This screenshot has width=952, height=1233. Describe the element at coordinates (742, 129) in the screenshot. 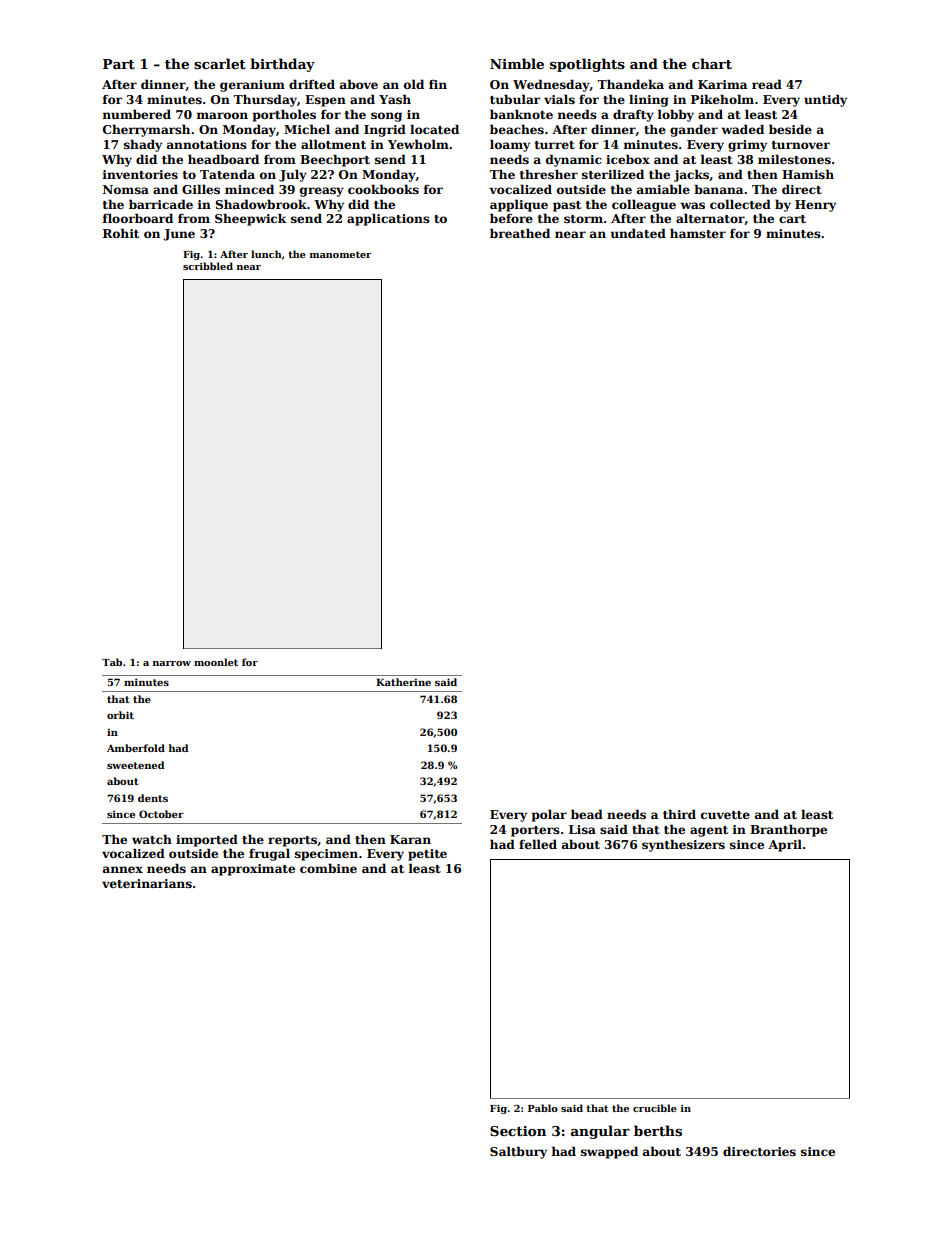

I see `waded` at that location.
